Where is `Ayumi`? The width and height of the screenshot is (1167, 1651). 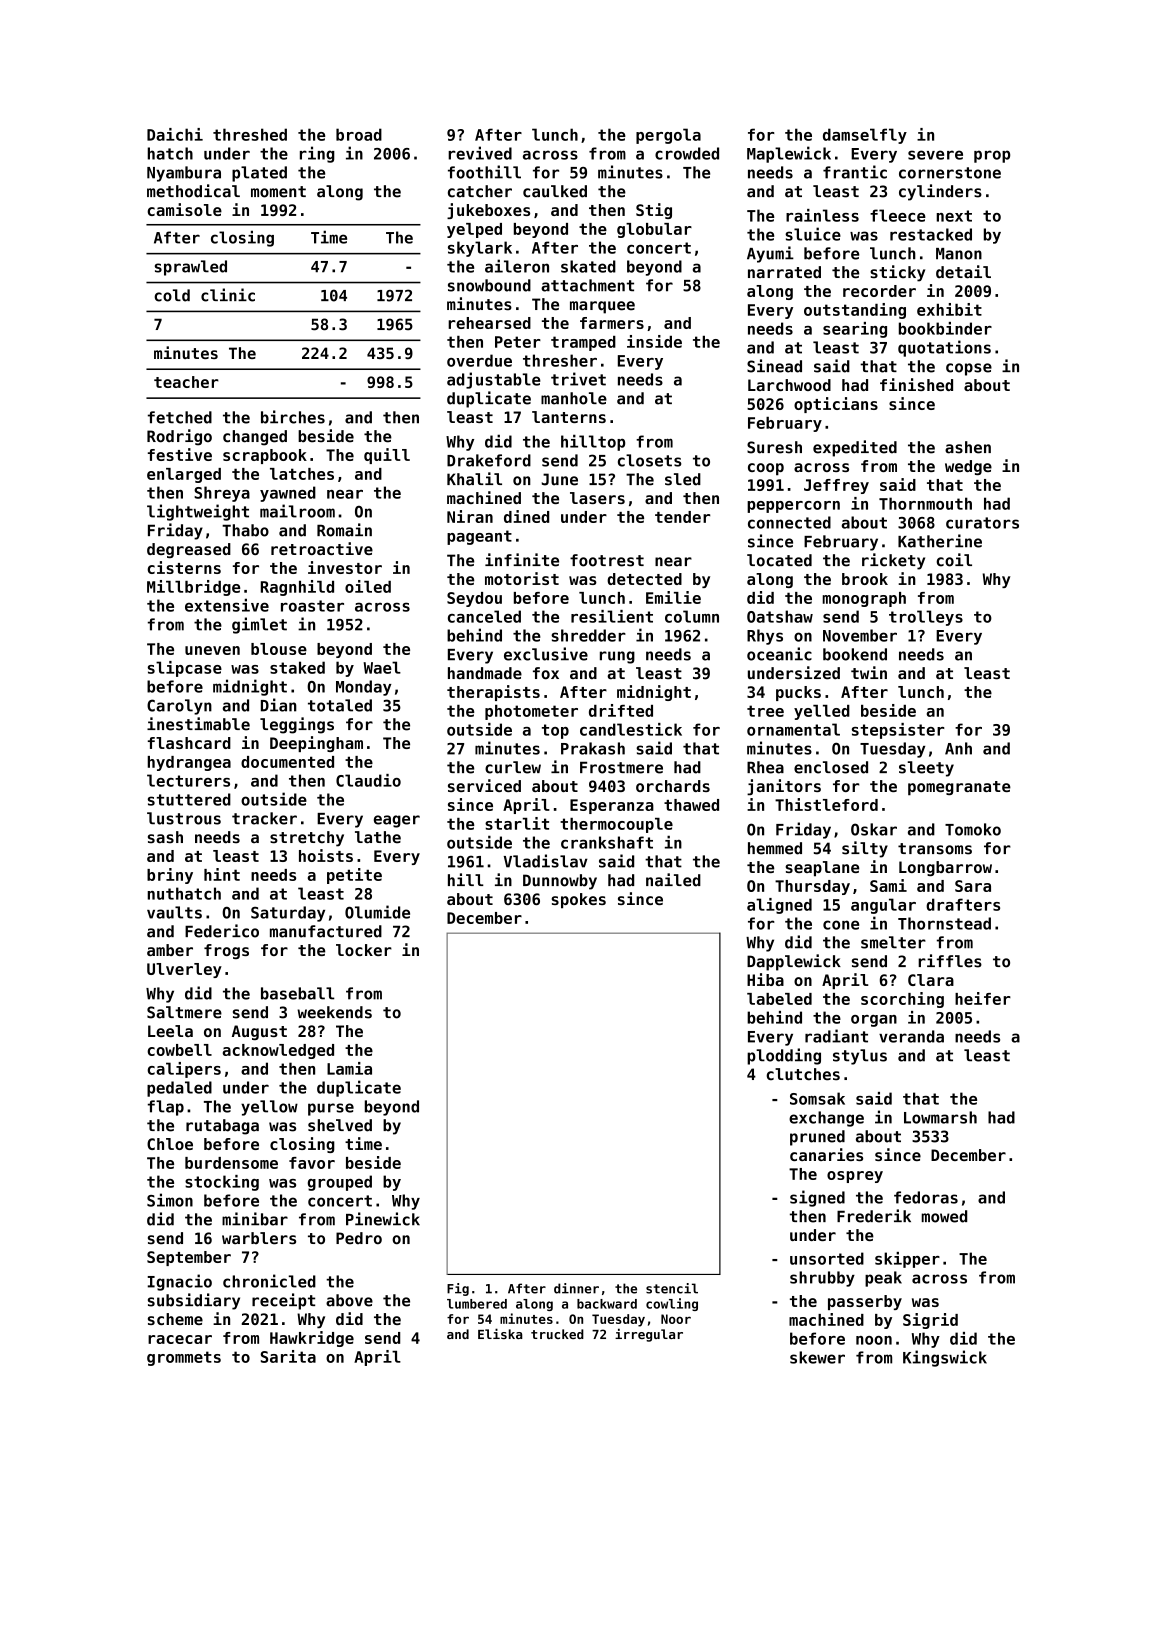 Ayumi is located at coordinates (770, 254).
